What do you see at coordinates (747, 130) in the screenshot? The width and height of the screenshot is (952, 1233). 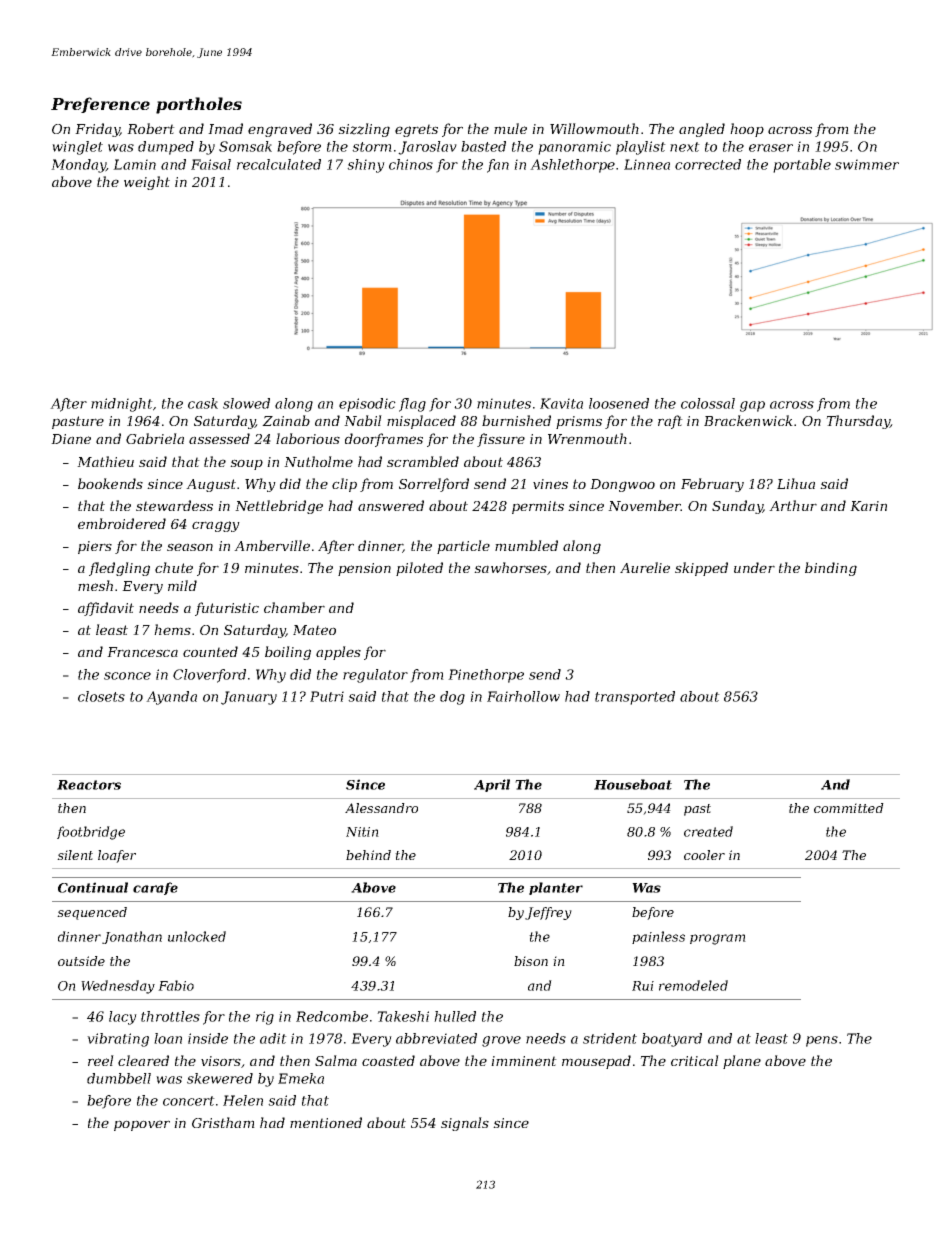 I see `hoop` at bounding box center [747, 130].
